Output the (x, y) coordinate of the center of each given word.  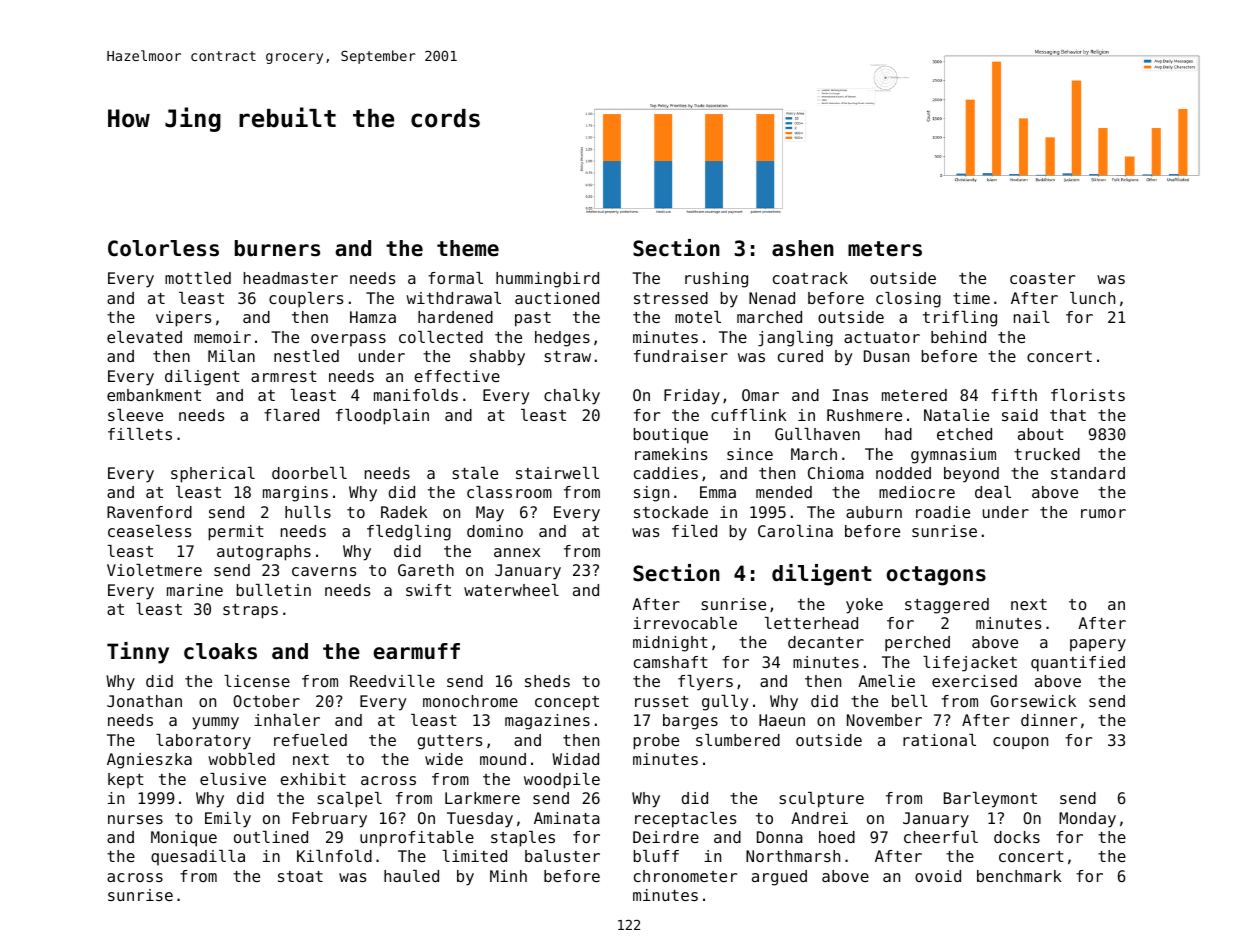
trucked (1047, 454)
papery (1098, 645)
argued (779, 878)
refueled (310, 740)
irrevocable (685, 623)
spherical (213, 475)
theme (468, 248)
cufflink (749, 415)
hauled (411, 876)
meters (885, 249)
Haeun (782, 720)
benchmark (1019, 876)
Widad (575, 759)
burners (277, 248)
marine (195, 590)
